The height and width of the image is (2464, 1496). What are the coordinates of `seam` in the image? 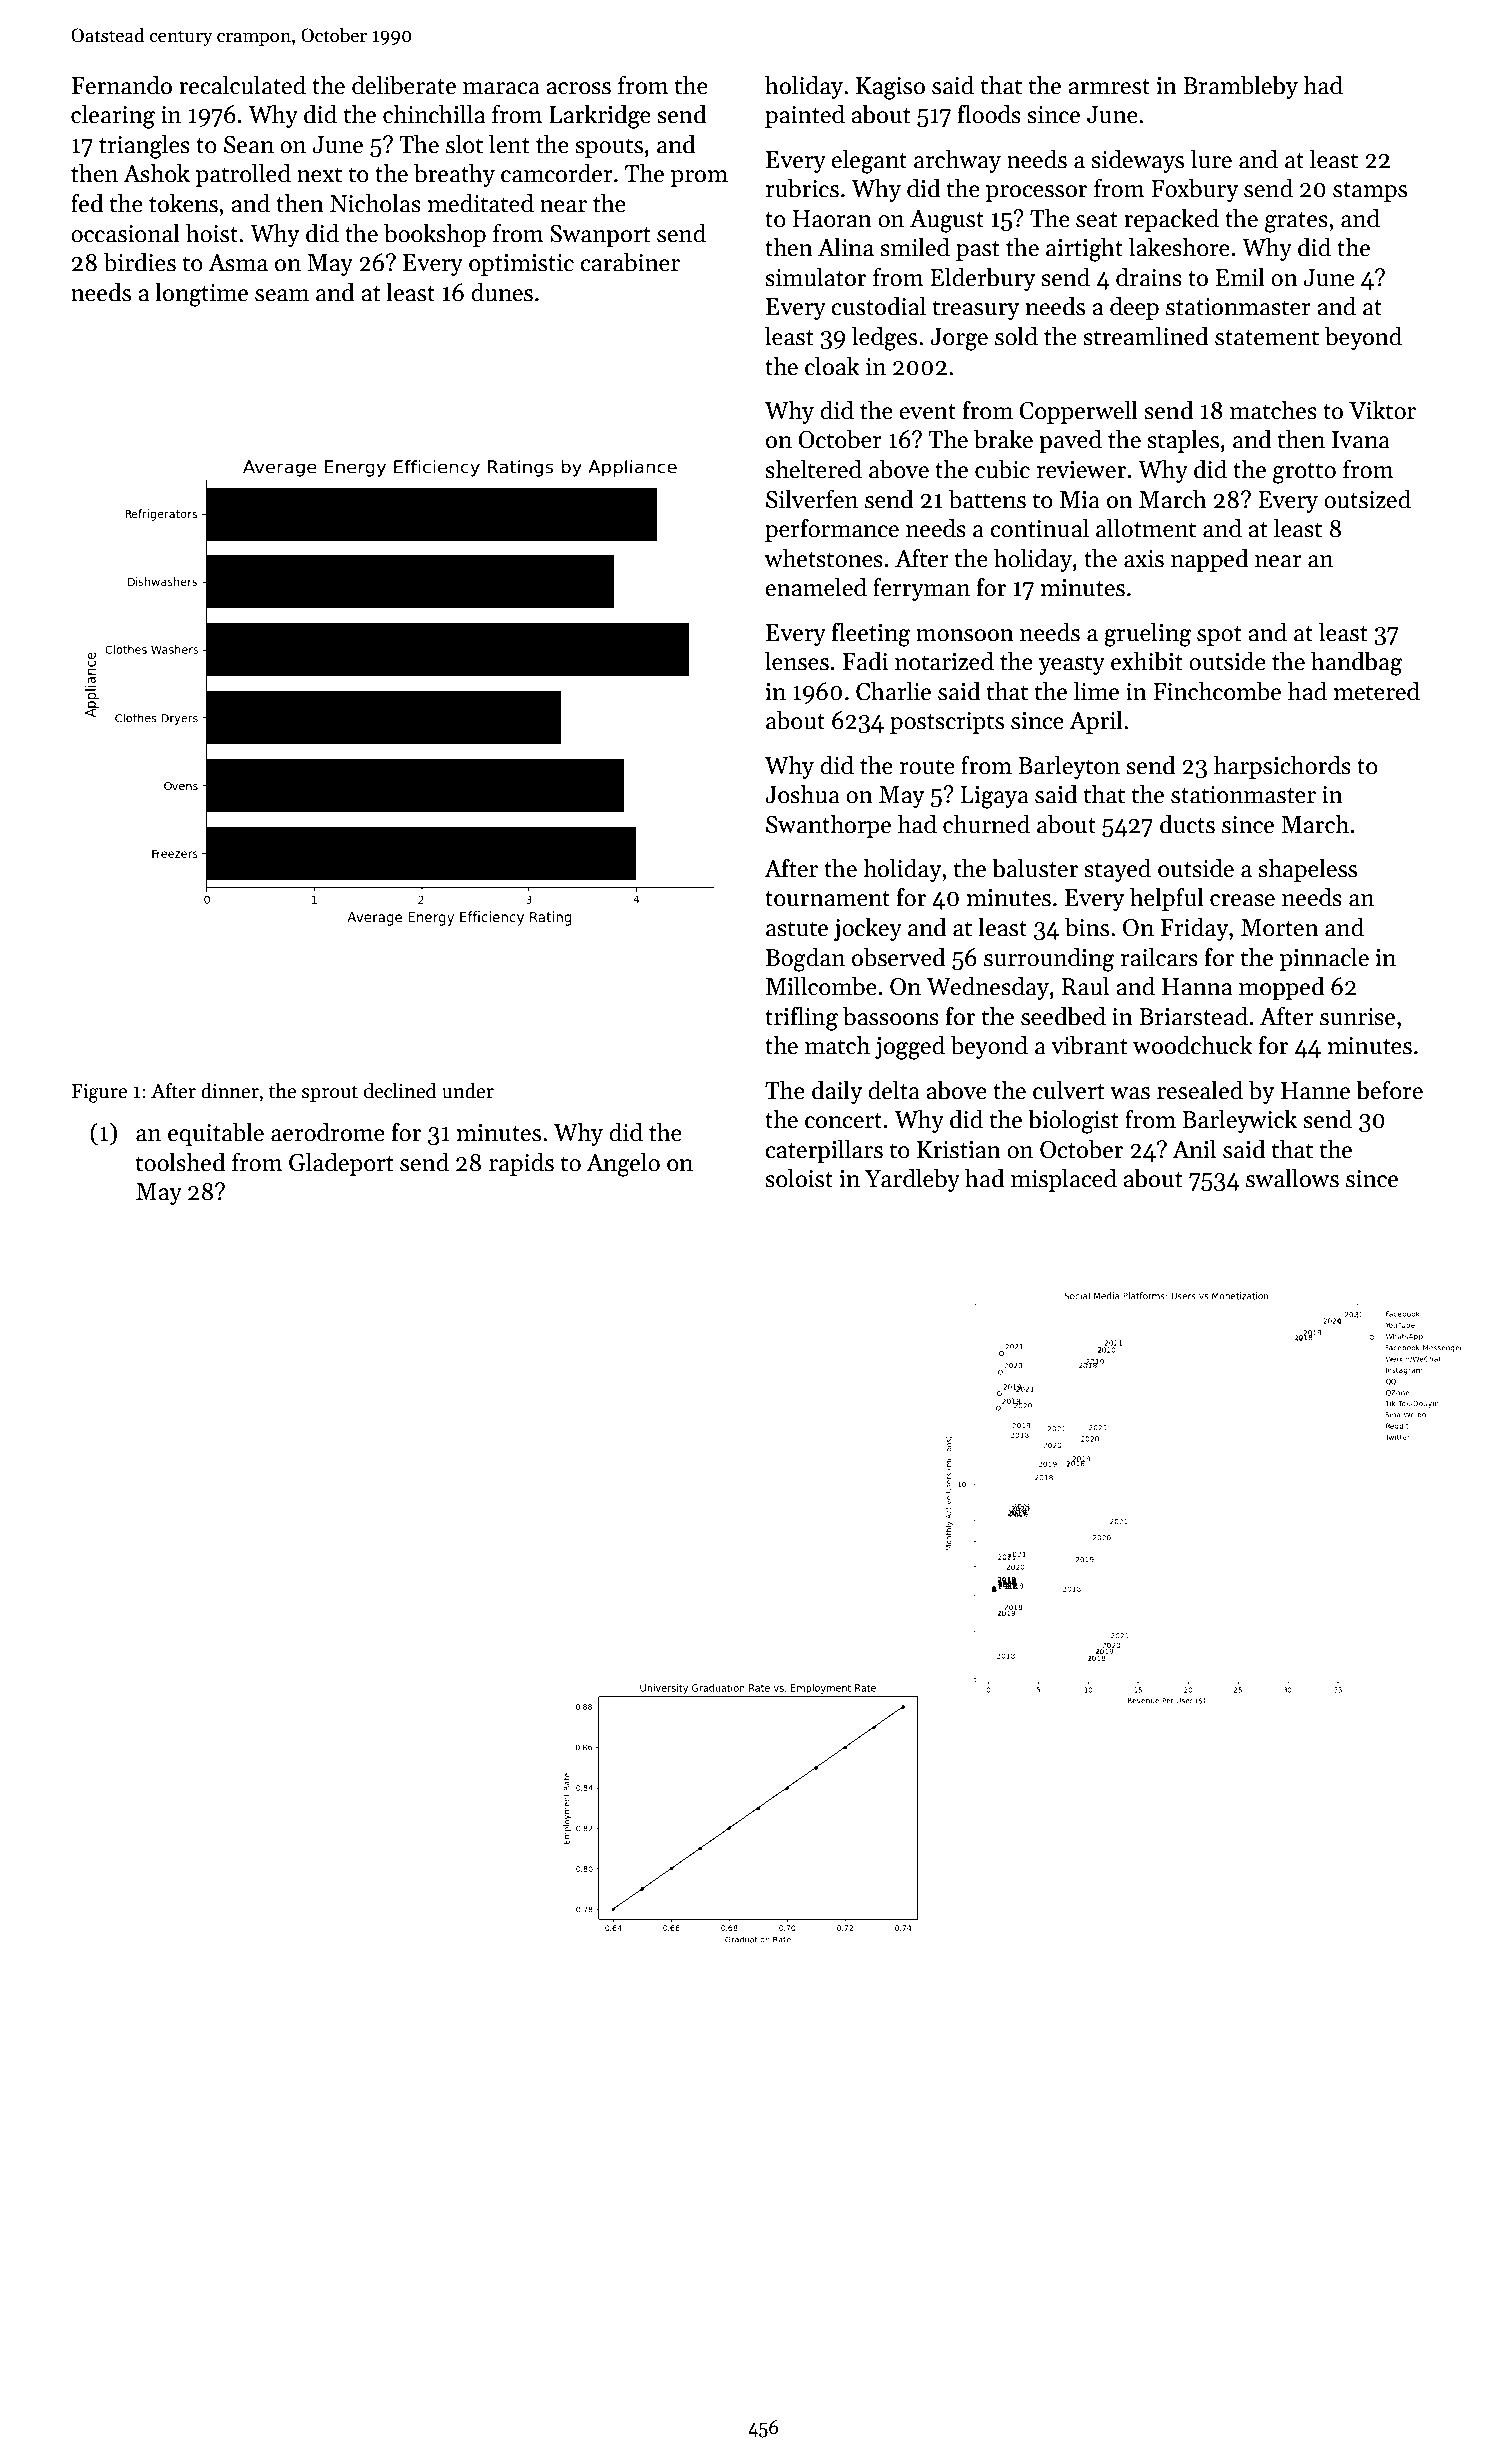 It's located at (282, 295).
